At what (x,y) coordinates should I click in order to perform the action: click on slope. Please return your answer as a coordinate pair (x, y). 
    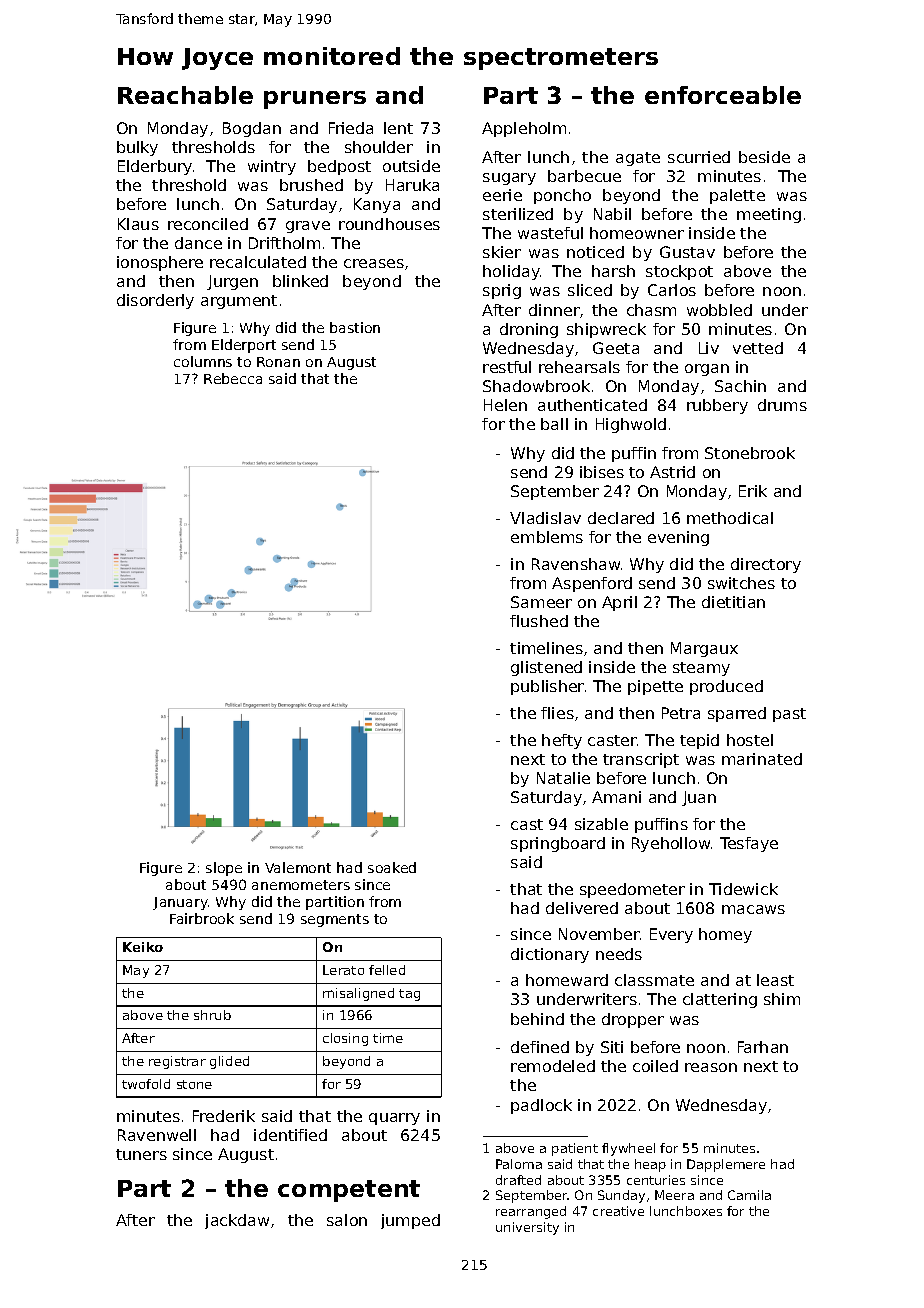
    Looking at the image, I should click on (224, 869).
